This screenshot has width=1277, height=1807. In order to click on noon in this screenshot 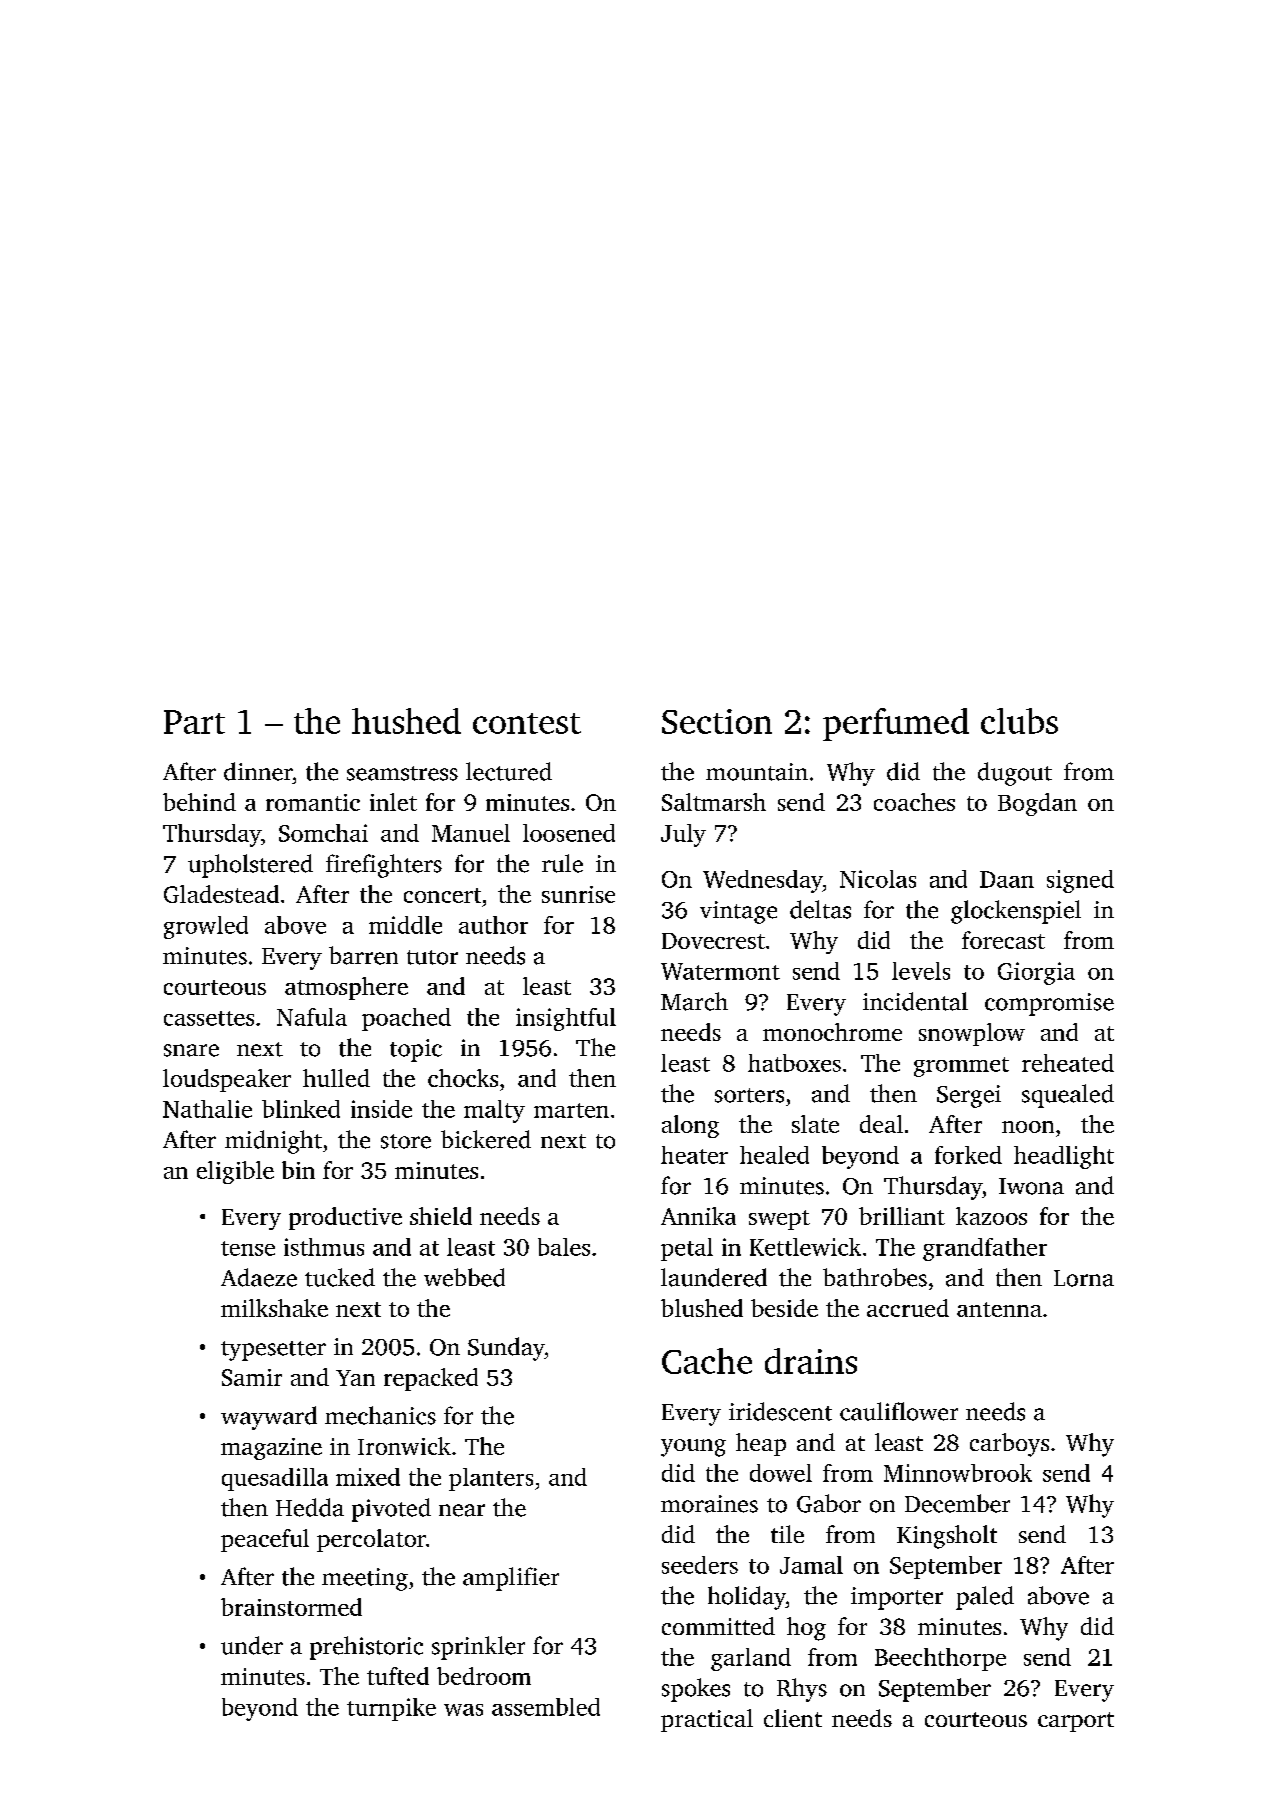, I will do `click(1028, 1127)`.
